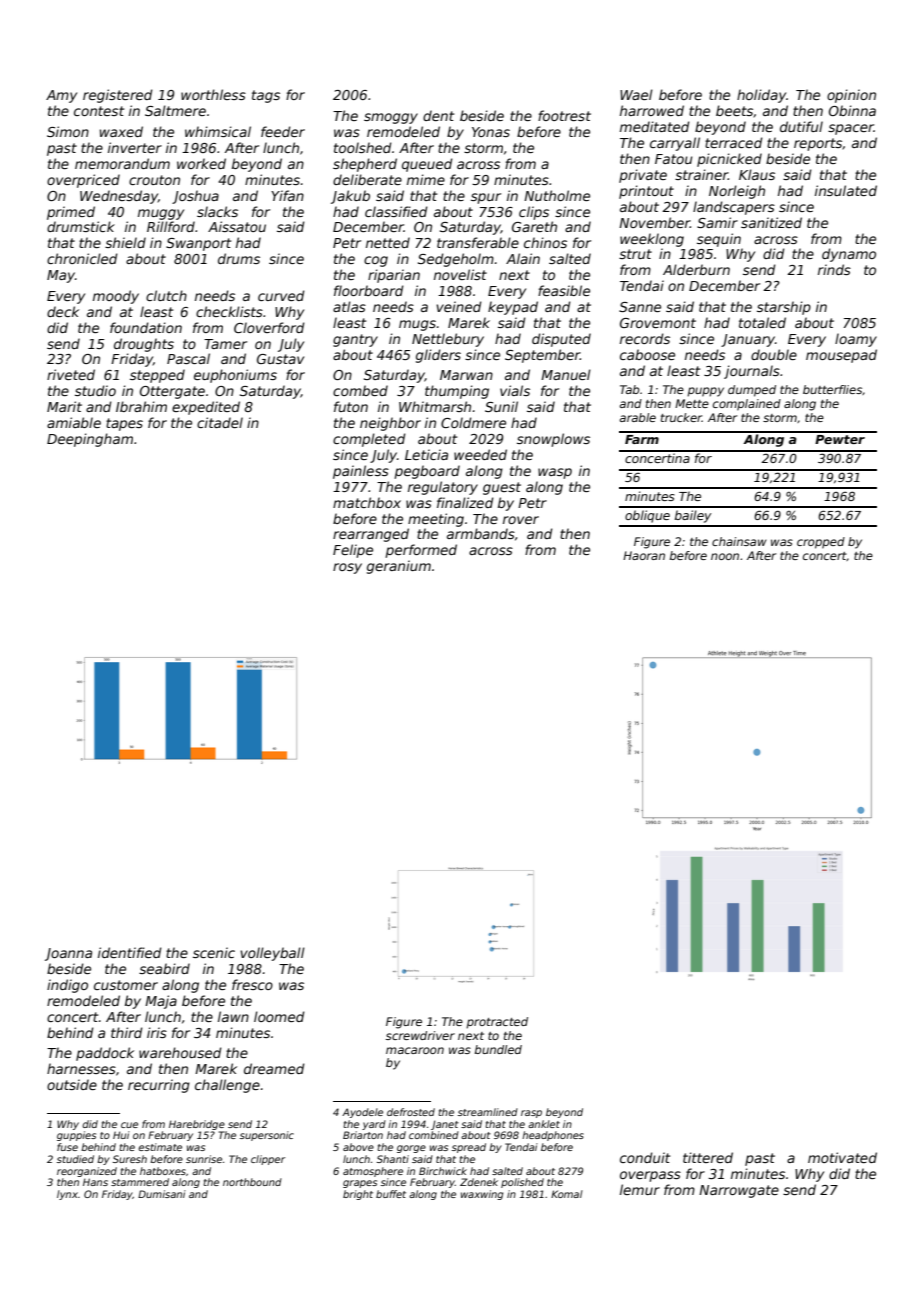  Describe the element at coordinates (534, 213) in the screenshot. I see `clips` at that location.
